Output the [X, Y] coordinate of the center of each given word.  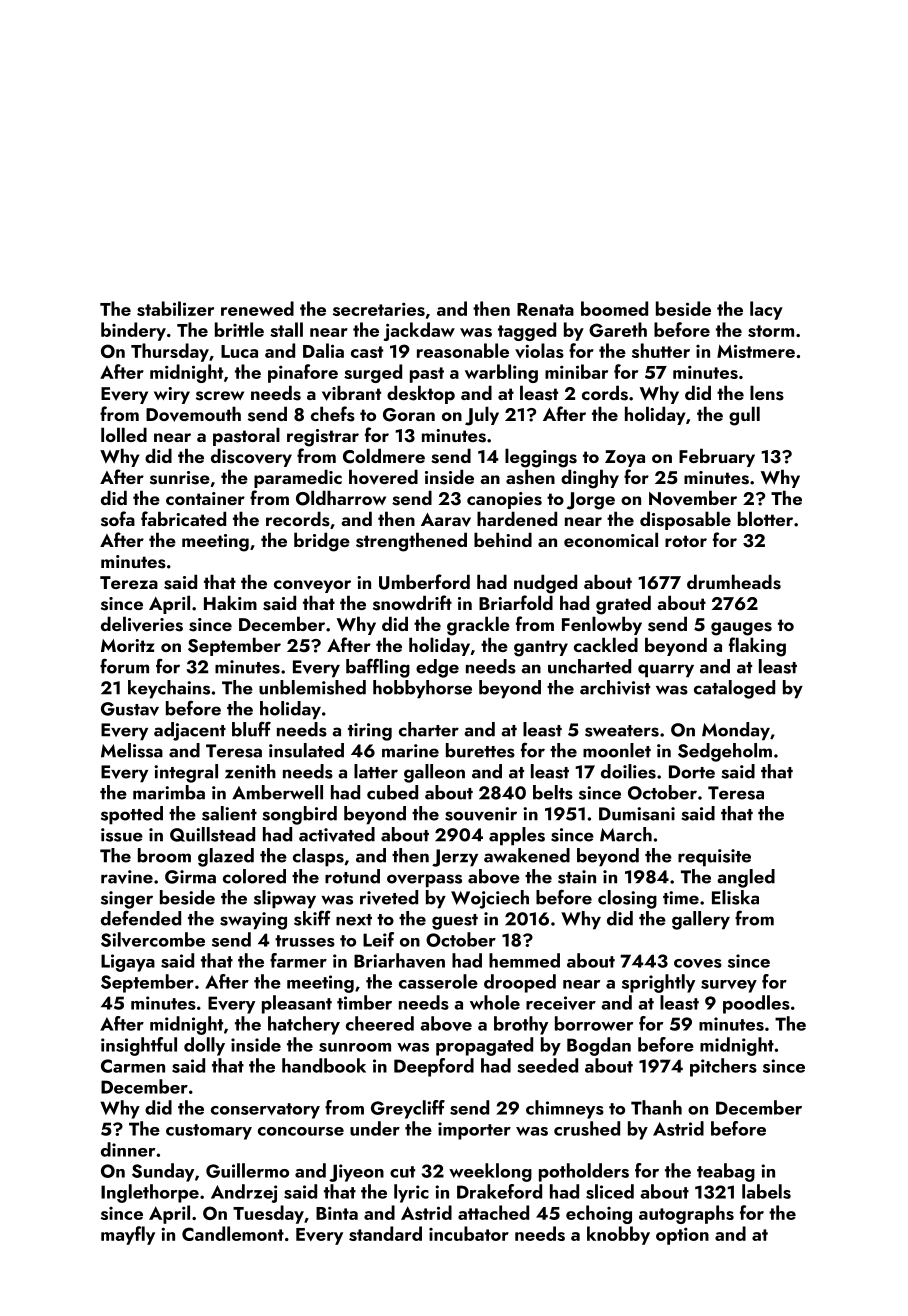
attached [493, 1212]
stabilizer [175, 308]
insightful [139, 1046]
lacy [766, 310]
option [682, 1236]
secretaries [379, 309]
